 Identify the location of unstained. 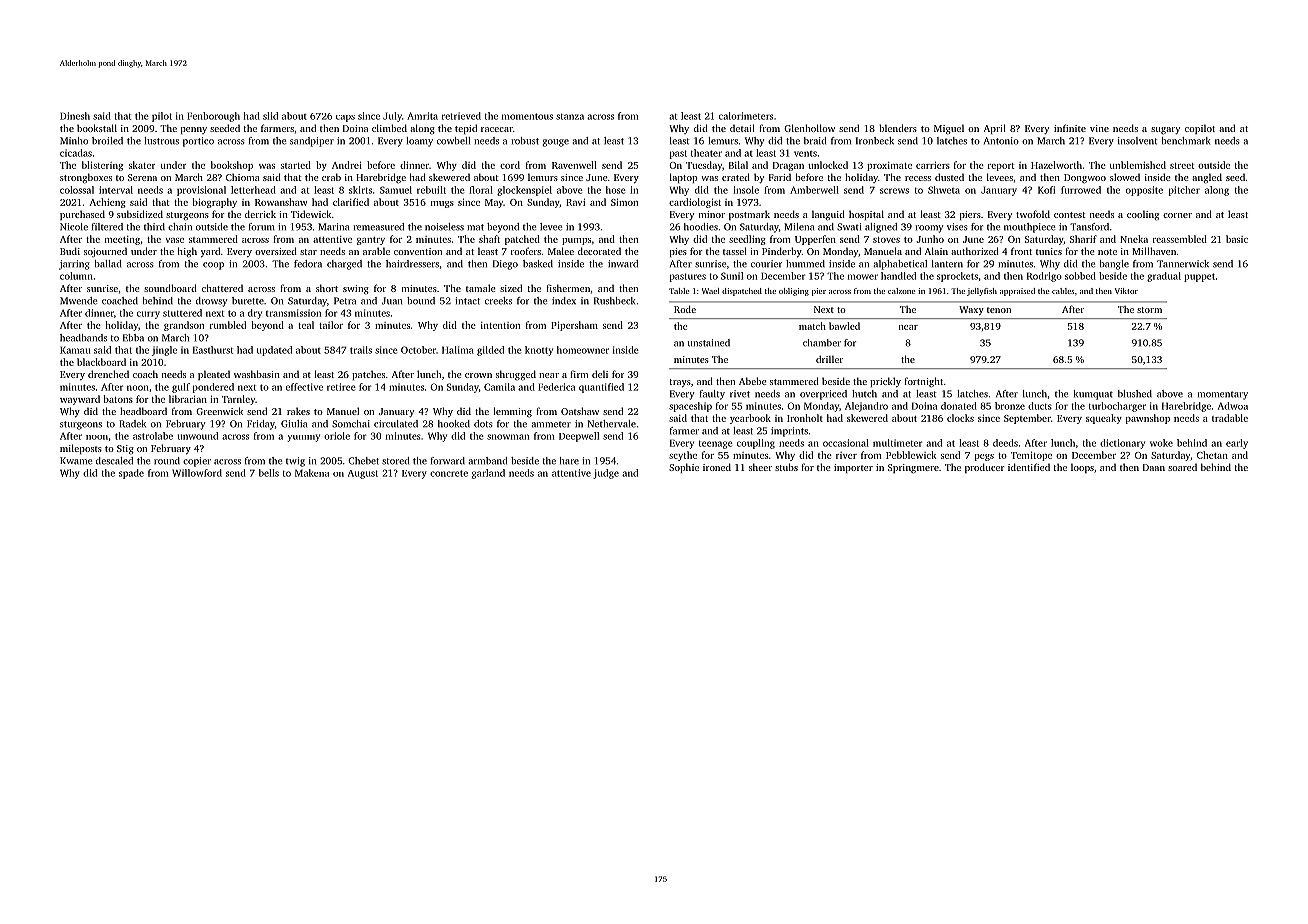
(709, 343).
